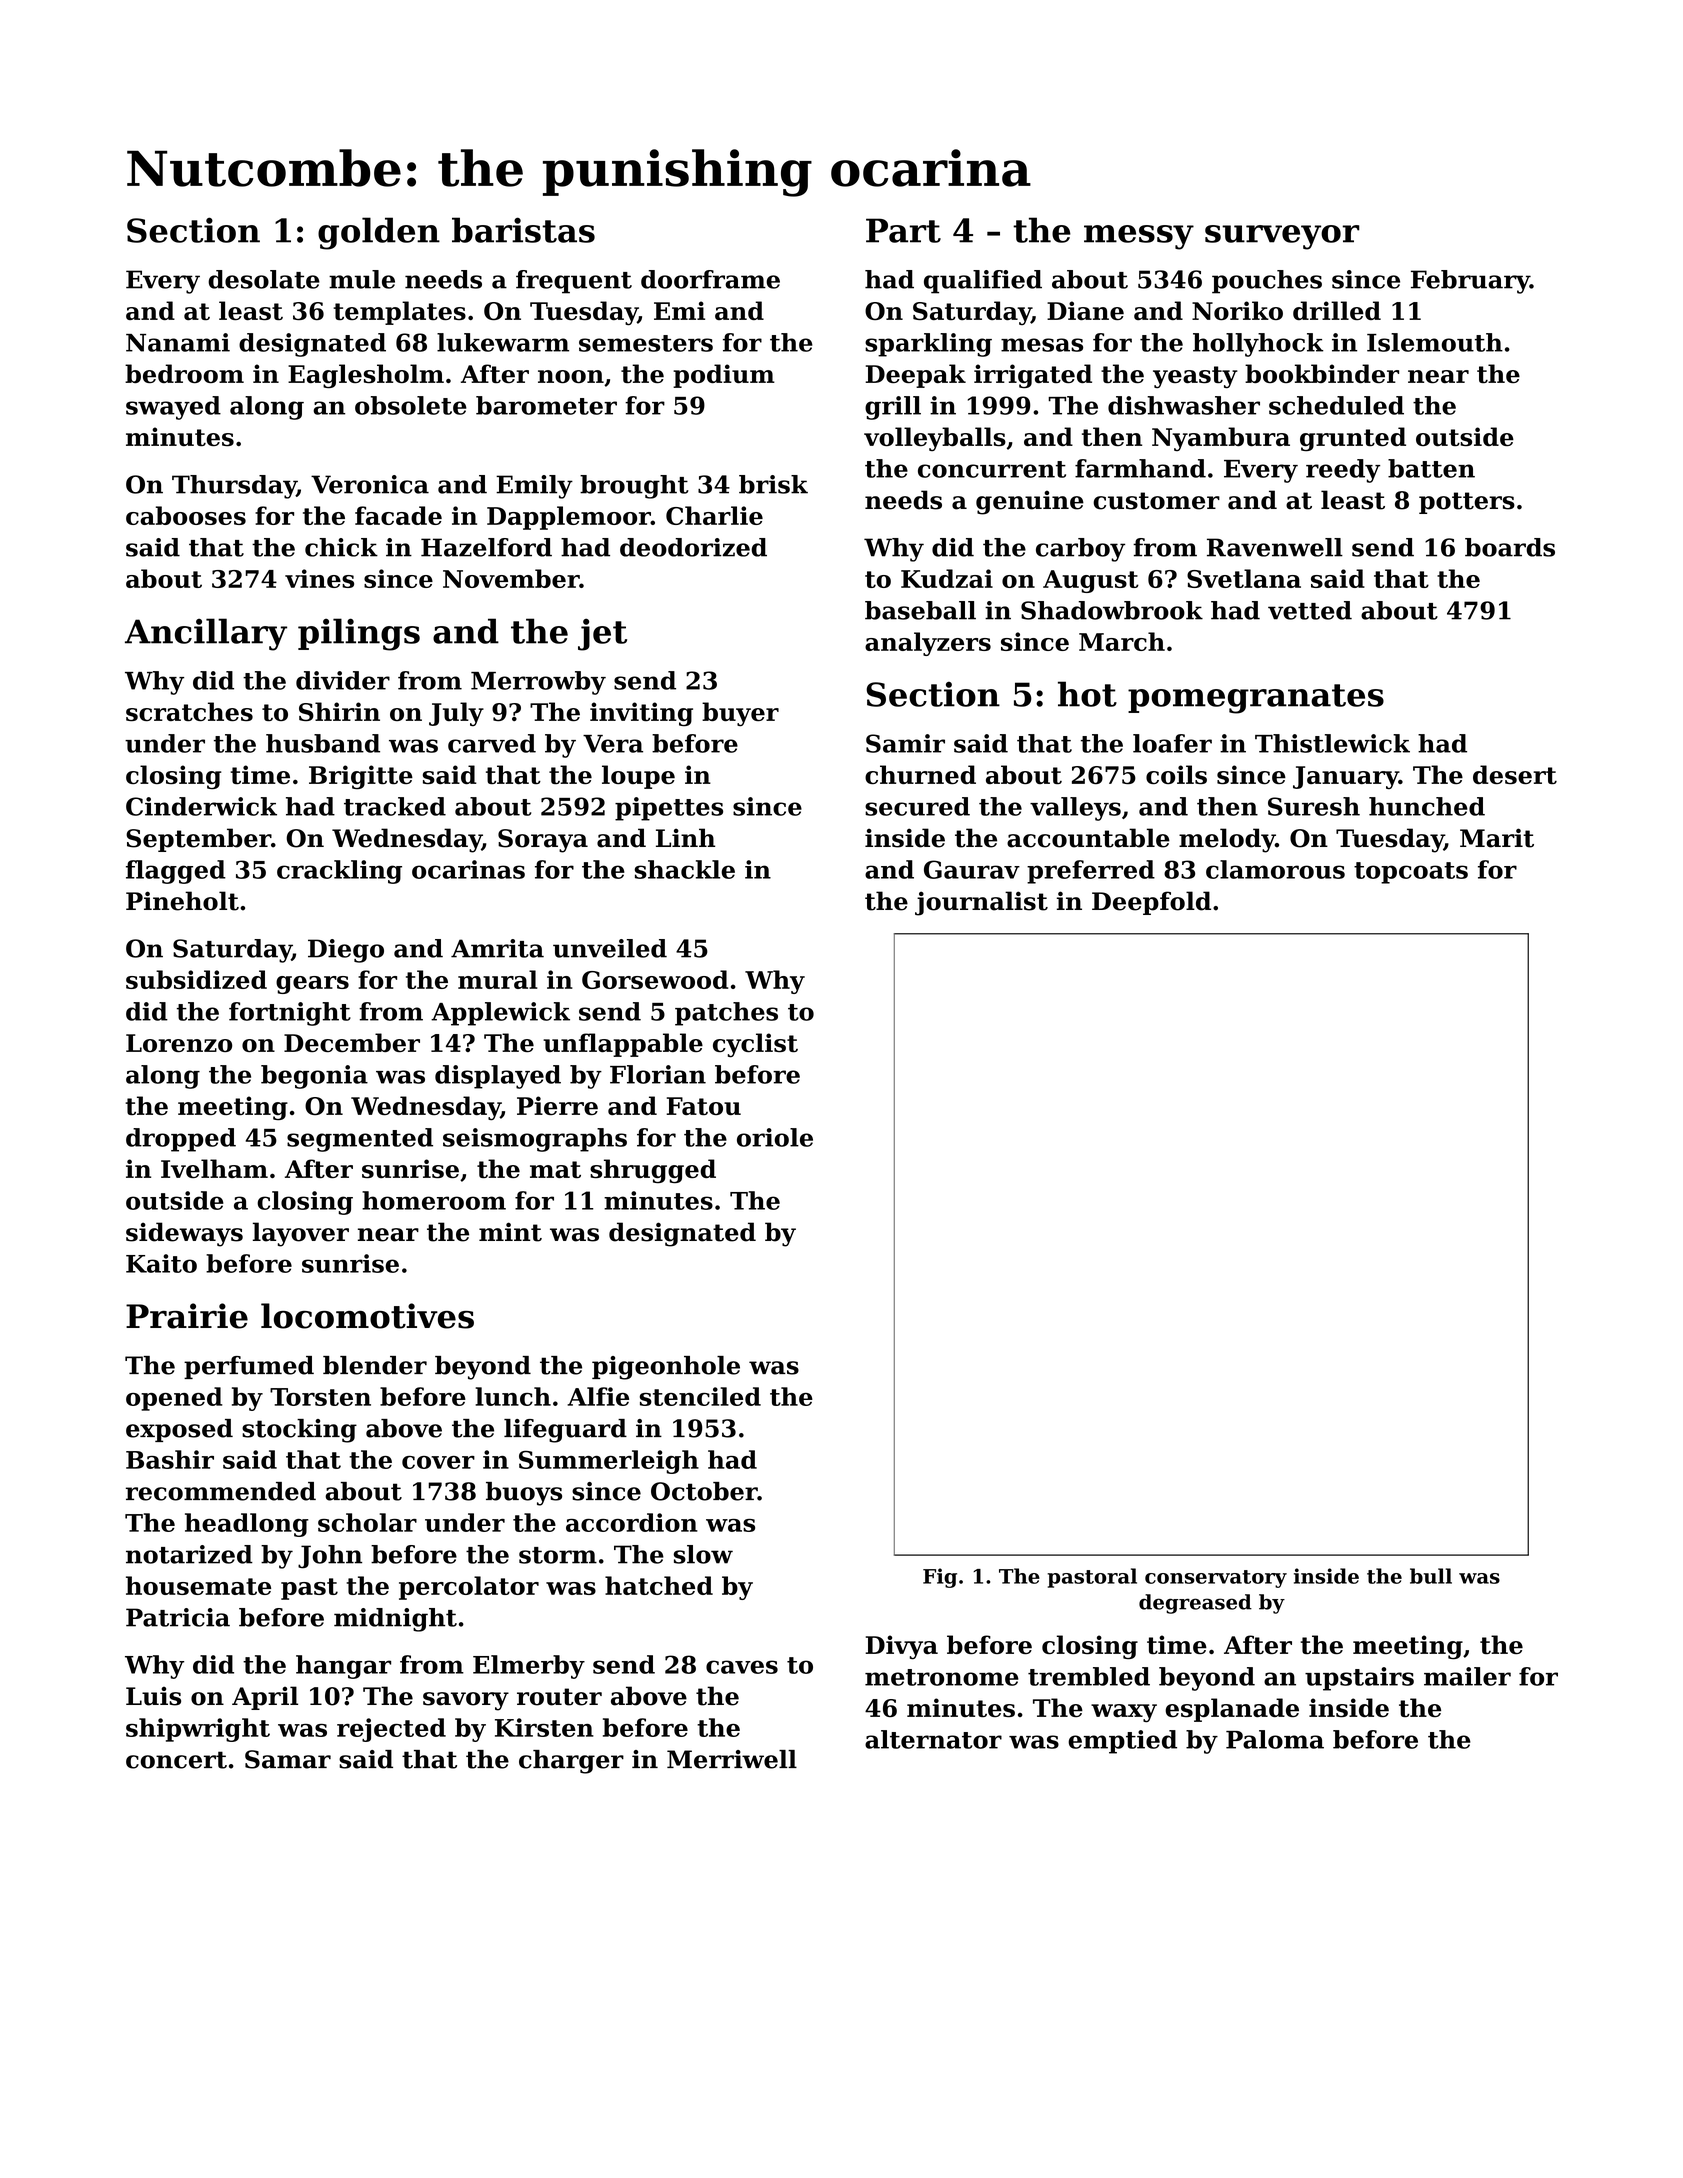 Image resolution: width=1683 pixels, height=2178 pixels. What do you see at coordinates (173, 408) in the screenshot?
I see `swayed` at bounding box center [173, 408].
